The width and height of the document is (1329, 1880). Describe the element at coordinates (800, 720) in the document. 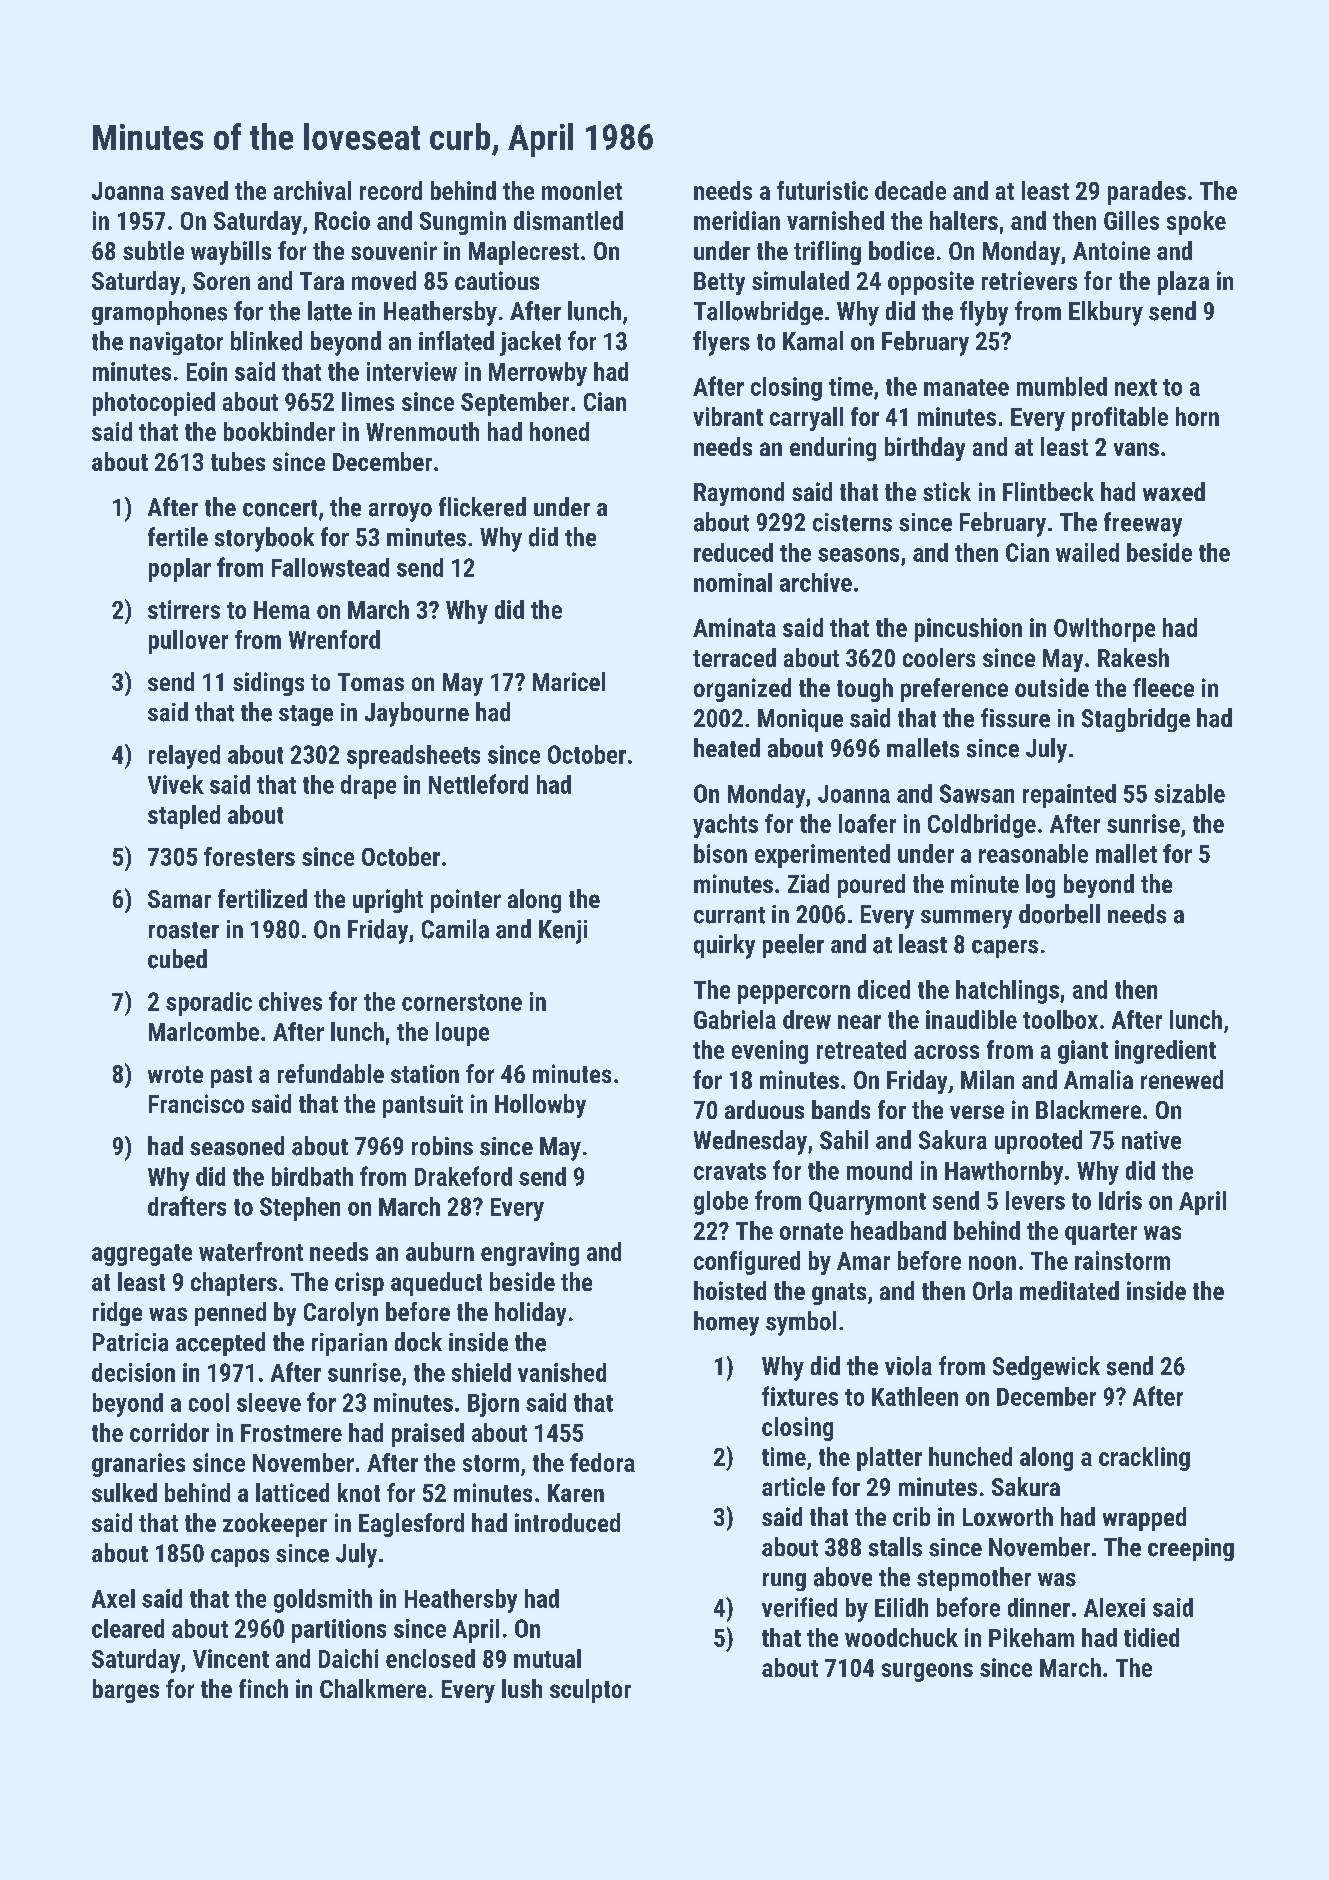

I see `Monique` at that location.
